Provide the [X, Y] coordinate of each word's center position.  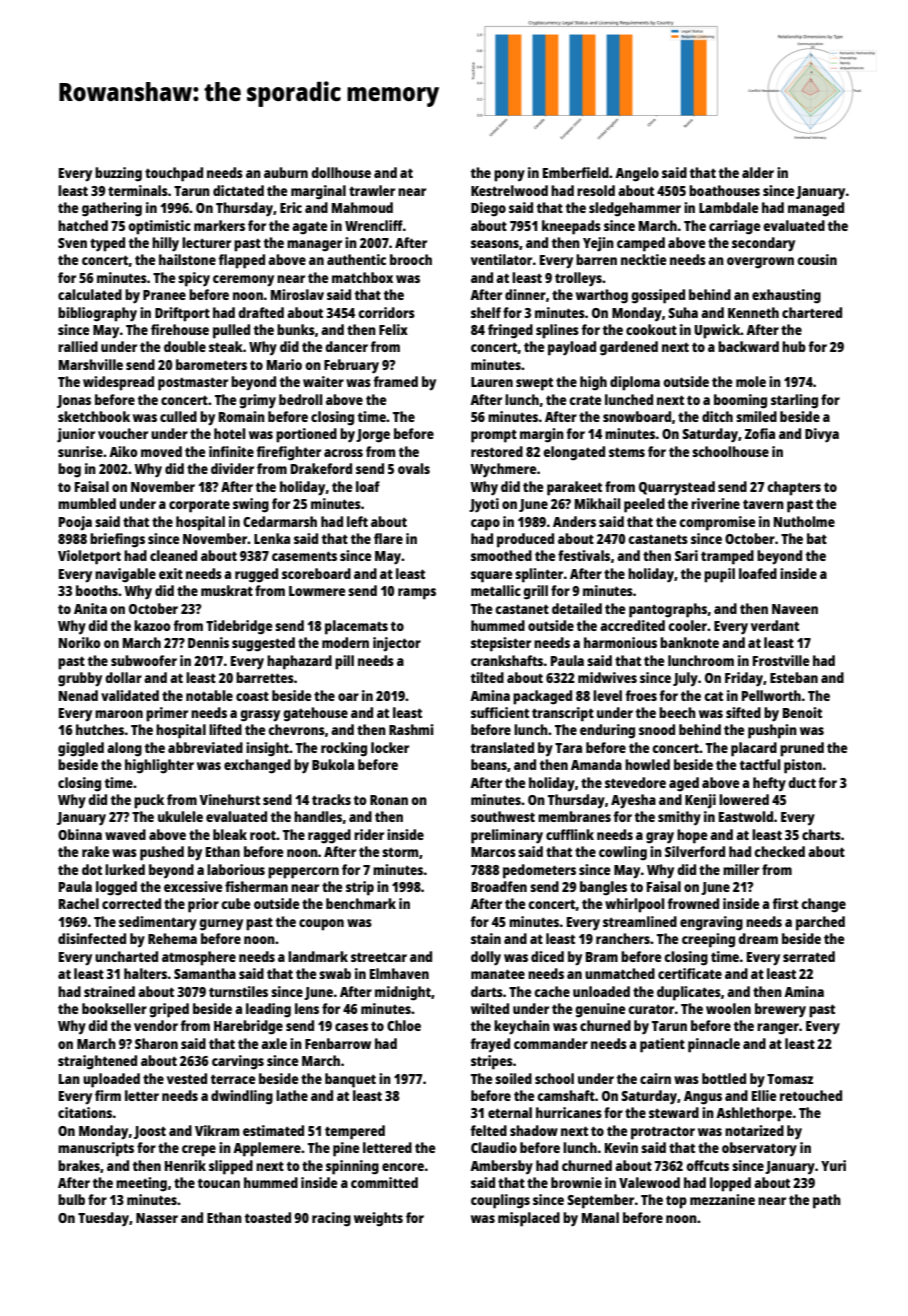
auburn [286, 172]
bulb [71, 1199]
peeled [644, 505]
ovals [414, 468]
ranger [778, 1029]
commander [551, 1043]
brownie [576, 1182]
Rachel [79, 903]
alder [758, 172]
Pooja [75, 523]
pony [509, 176]
